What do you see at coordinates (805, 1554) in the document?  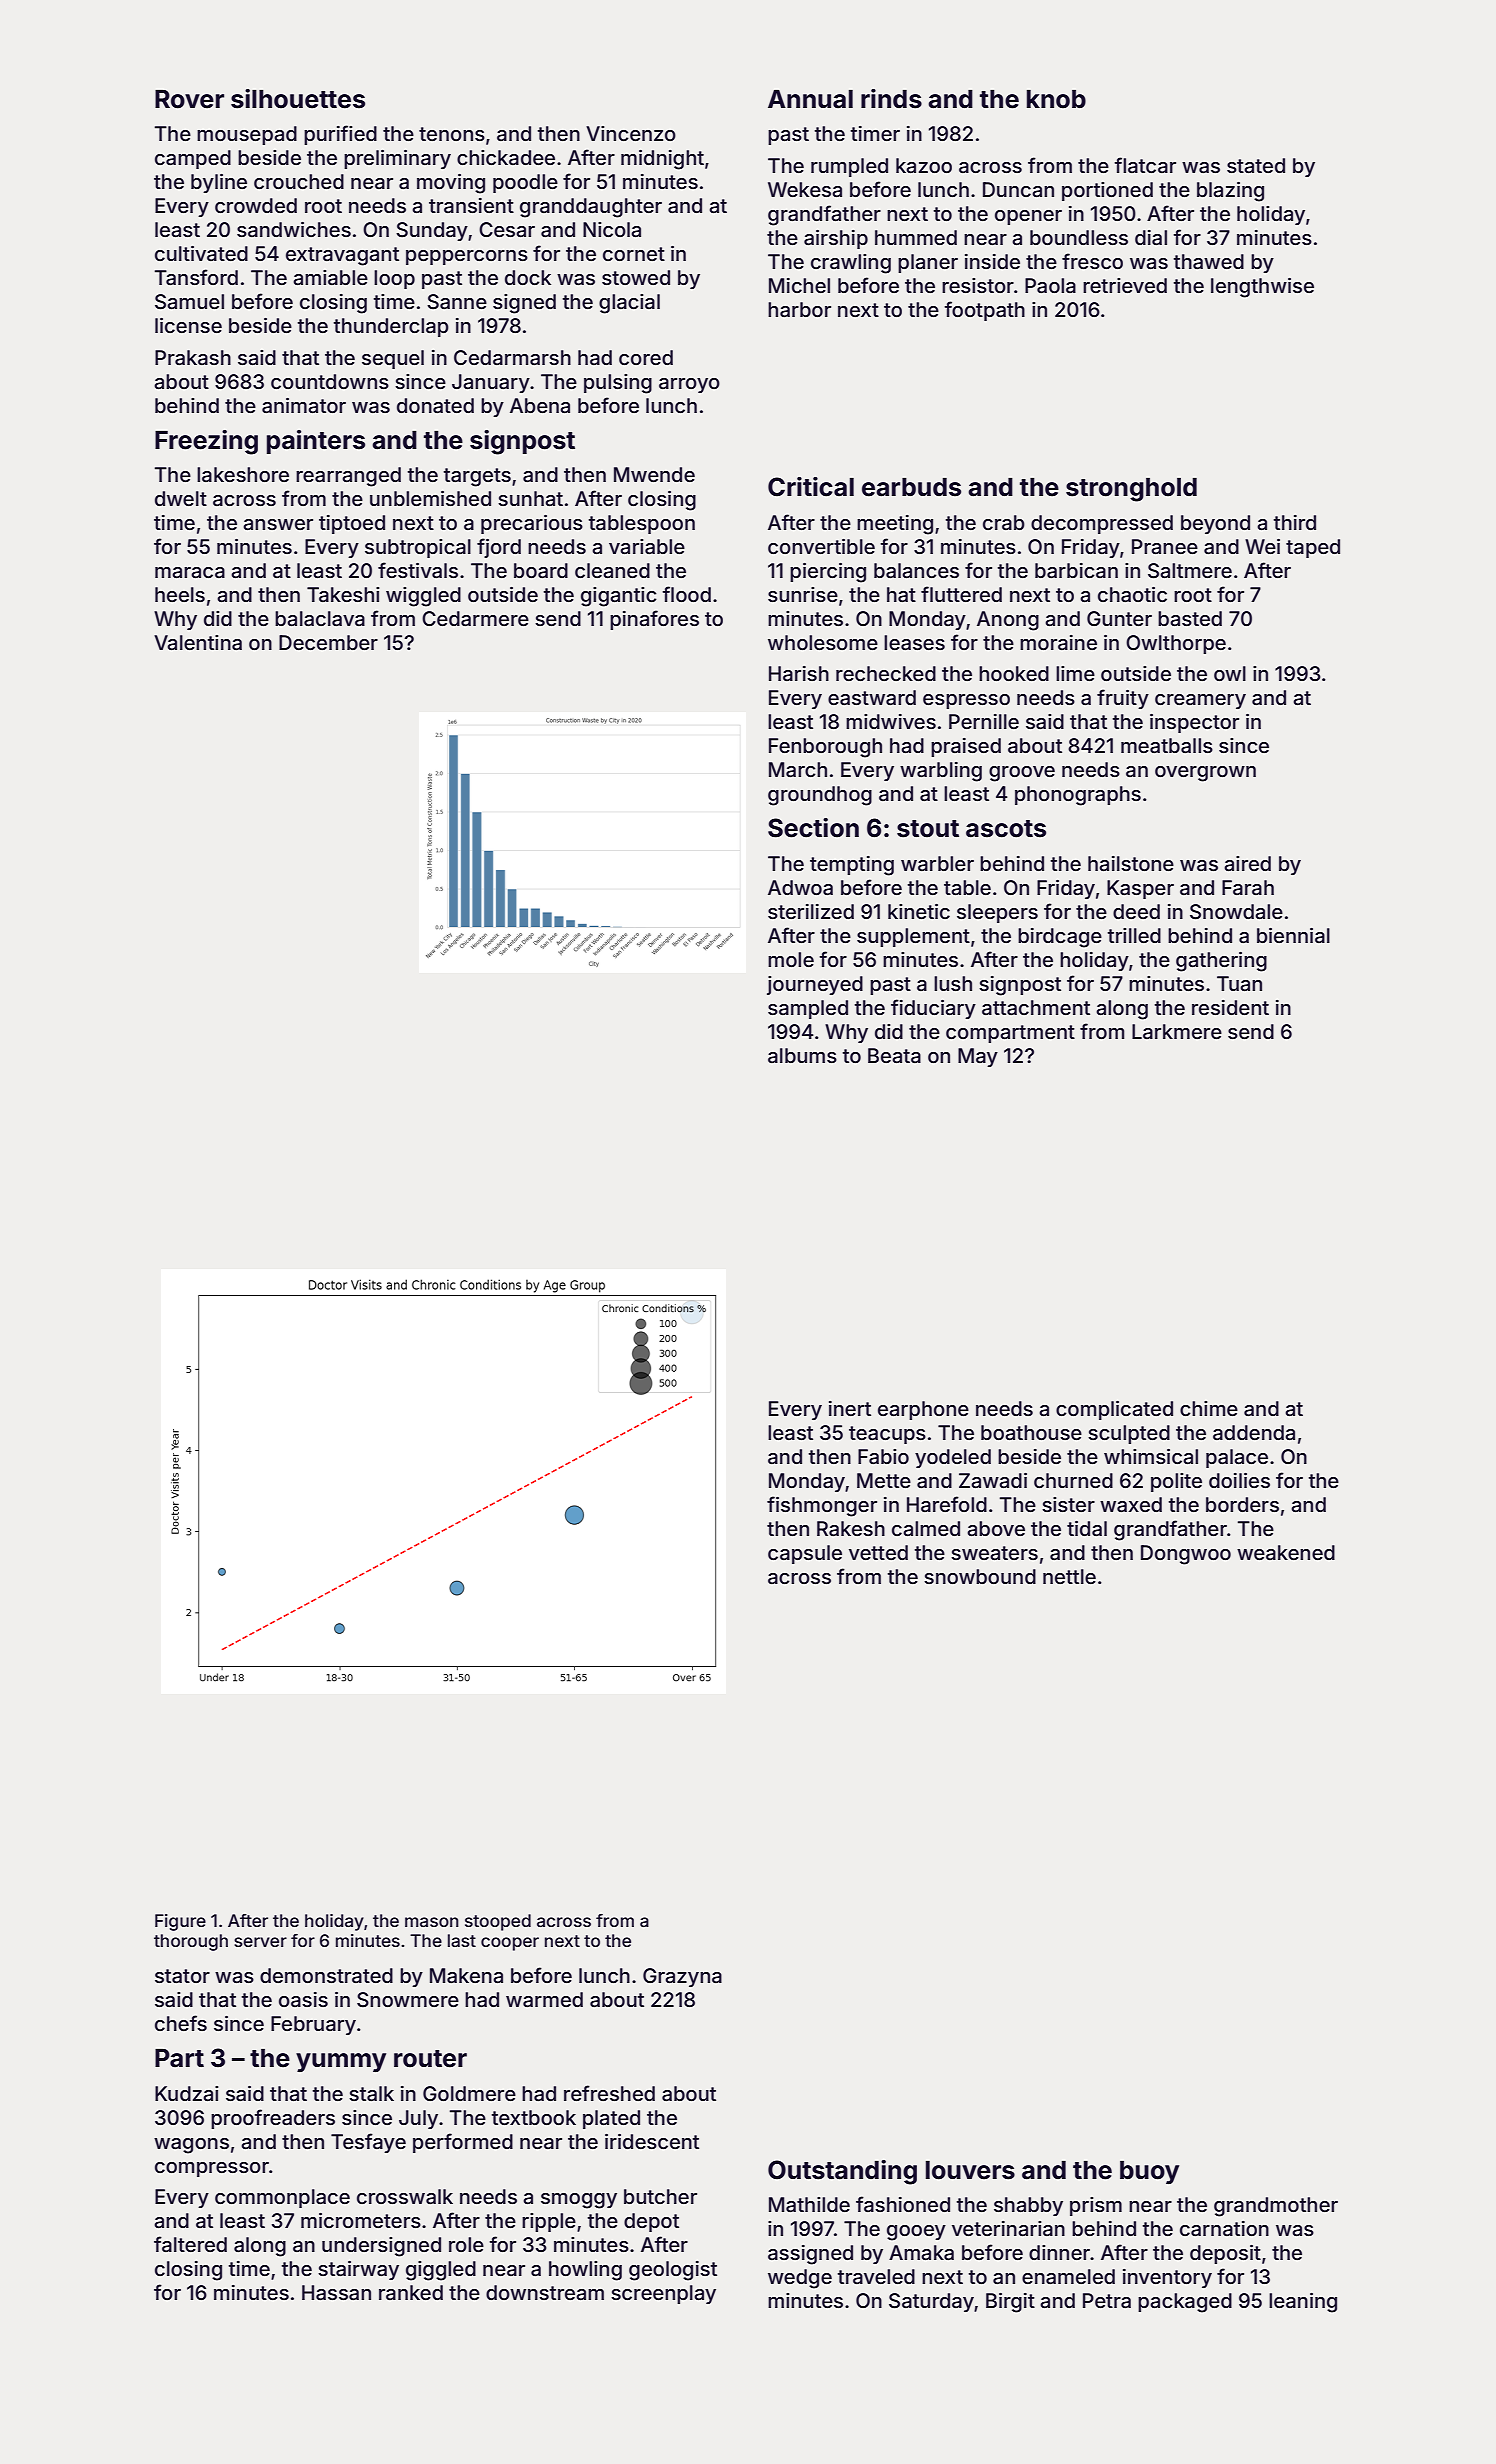 I see `capsule` at bounding box center [805, 1554].
